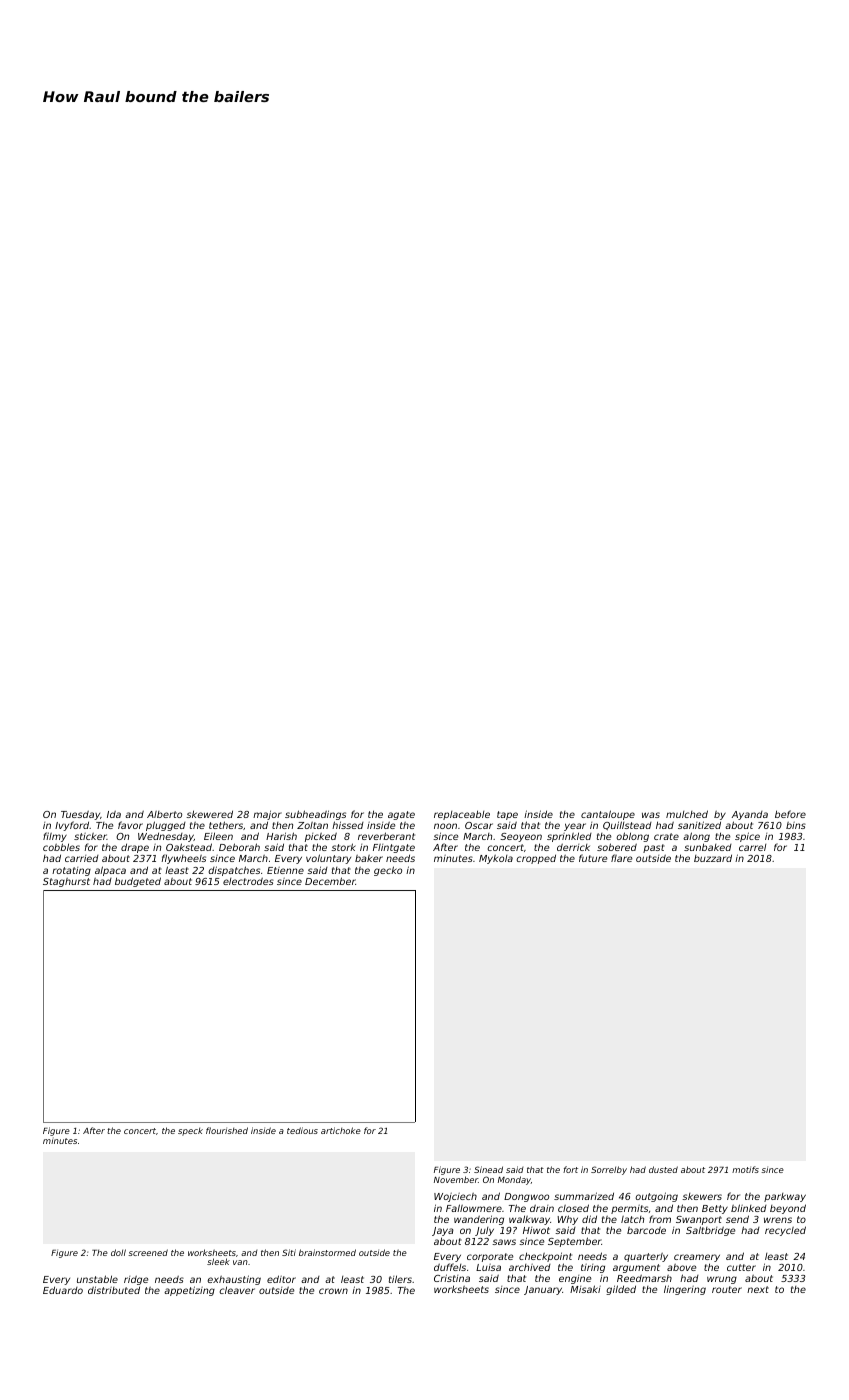  I want to click on mulched, so click(687, 814).
